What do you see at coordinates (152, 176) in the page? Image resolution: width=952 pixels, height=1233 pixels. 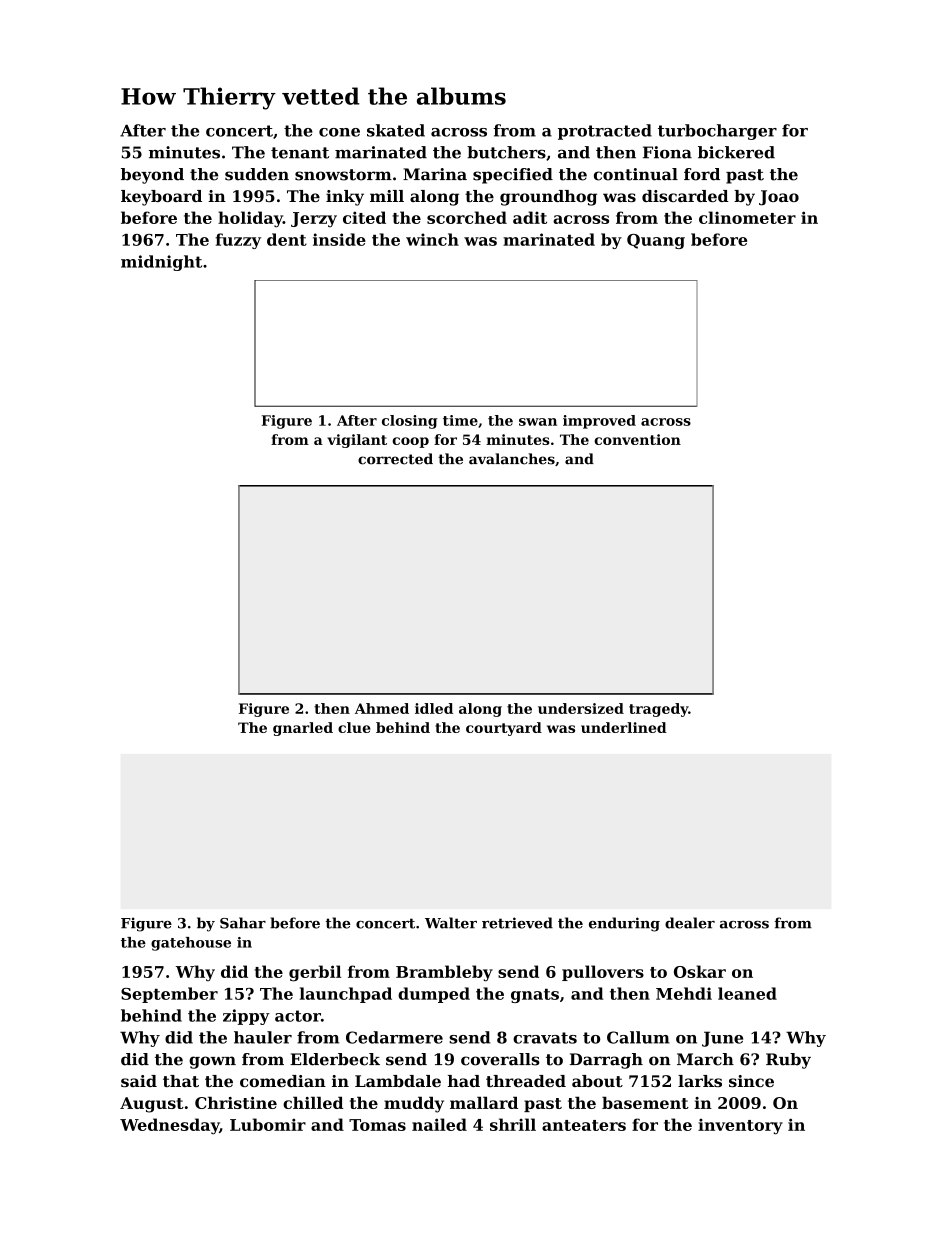 I see `beyond` at bounding box center [152, 176].
